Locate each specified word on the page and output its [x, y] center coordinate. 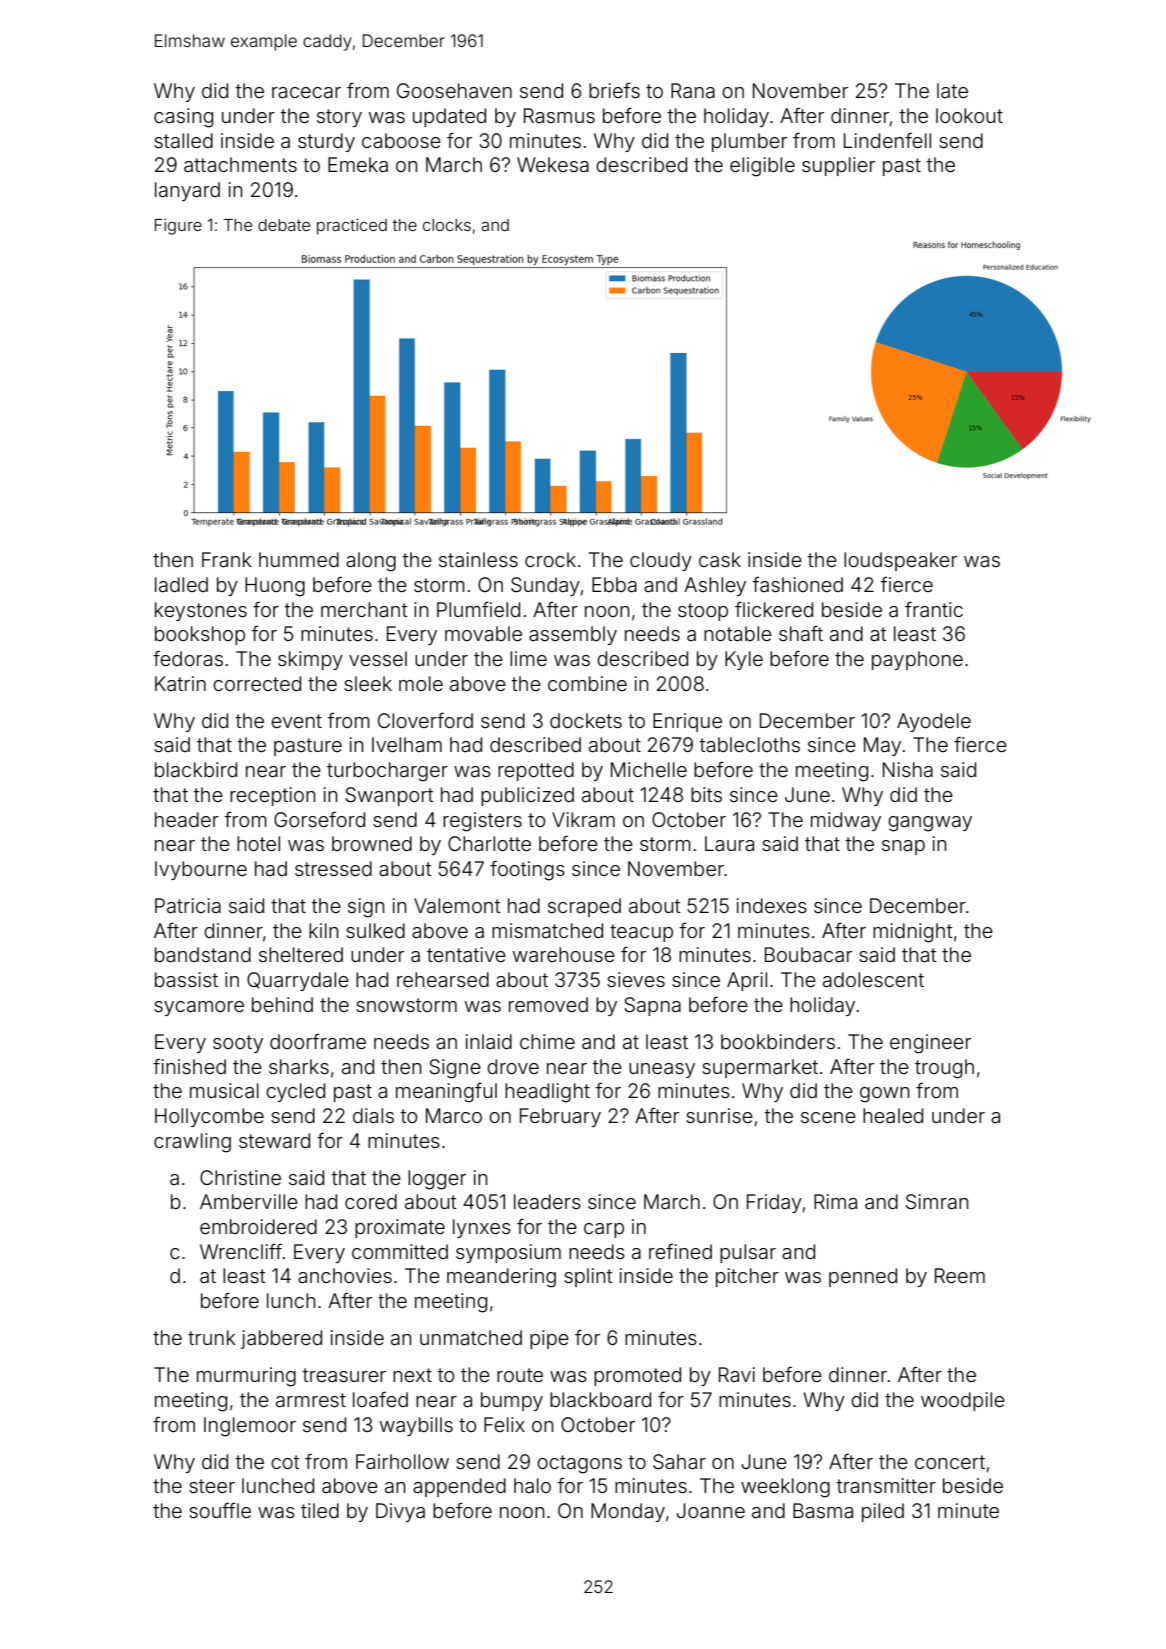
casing [183, 118]
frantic [934, 609]
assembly [573, 635]
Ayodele [934, 722]
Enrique [687, 722]
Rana [693, 90]
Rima [835, 1201]
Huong [275, 587]
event [296, 721]
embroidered [258, 1226]
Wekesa [553, 164]
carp [604, 1230]
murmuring [246, 1377]
